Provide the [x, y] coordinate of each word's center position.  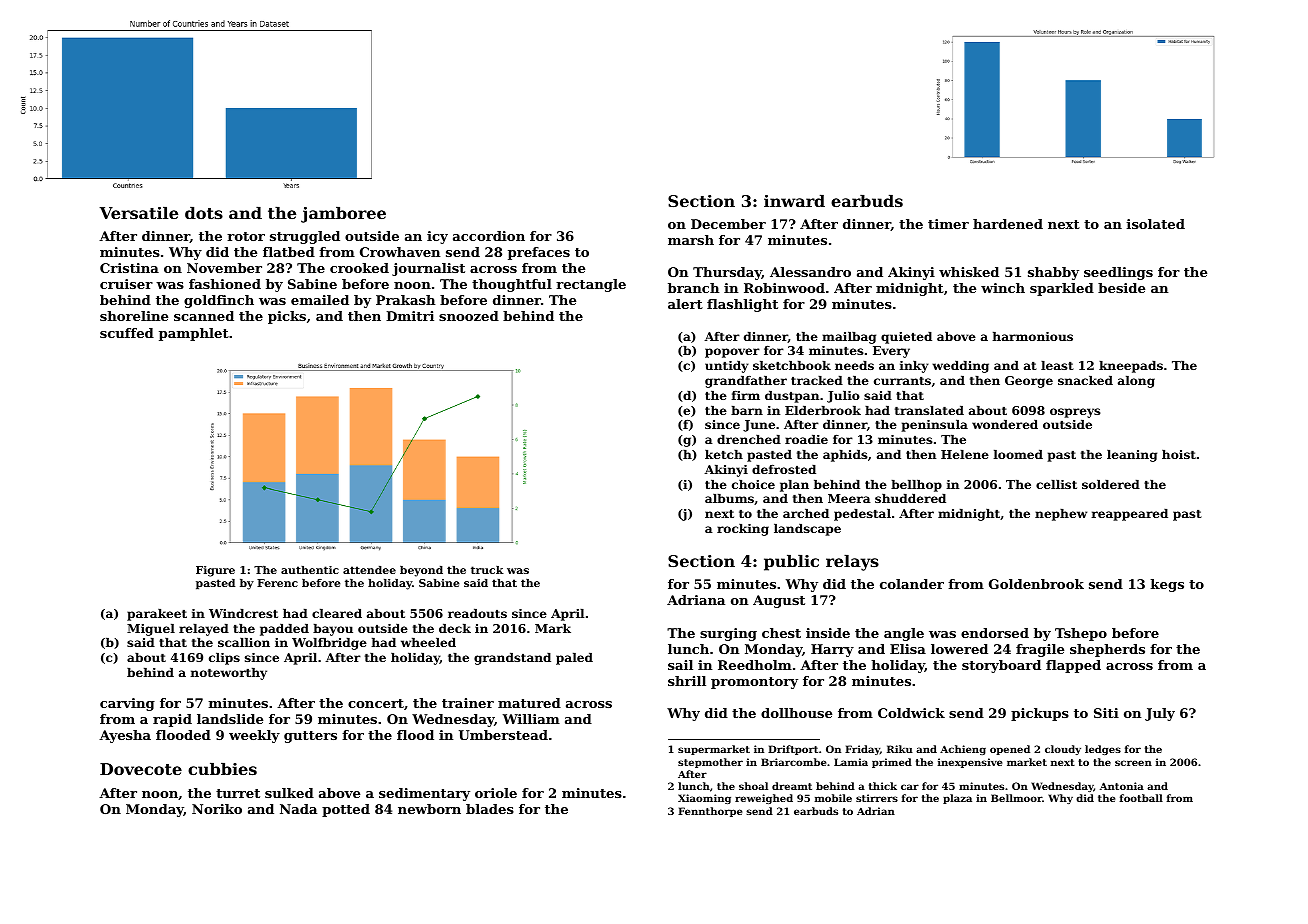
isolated [1156, 224]
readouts [477, 613]
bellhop [916, 486]
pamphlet [194, 334]
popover [732, 353]
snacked [1085, 380]
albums [729, 498]
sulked [289, 793]
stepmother [710, 763]
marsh [691, 240]
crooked [359, 268]
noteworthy [229, 674]
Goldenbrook [1036, 584]
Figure [215, 571]
